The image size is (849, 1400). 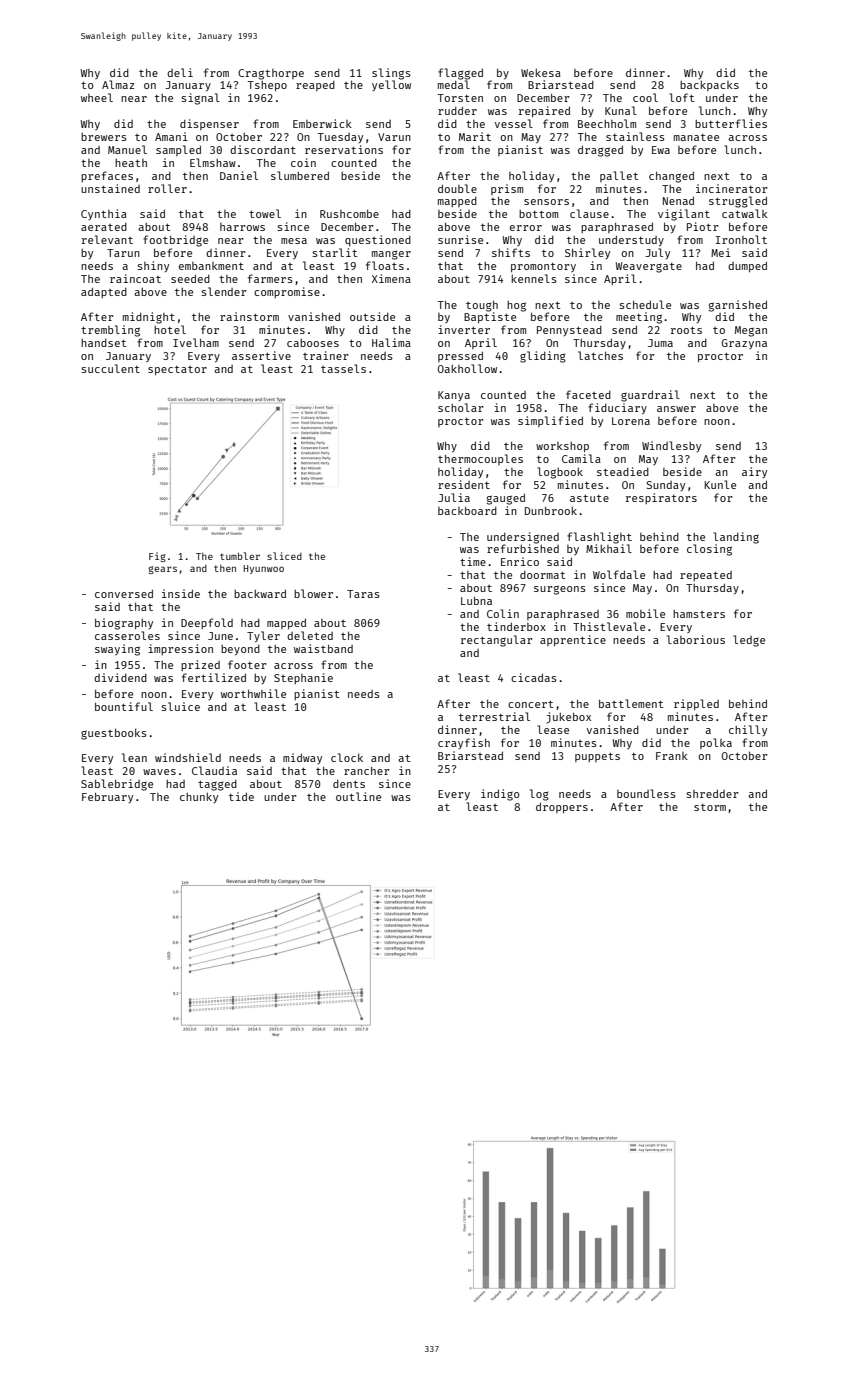 What do you see at coordinates (209, 124) in the image?
I see `dispenser` at bounding box center [209, 124].
